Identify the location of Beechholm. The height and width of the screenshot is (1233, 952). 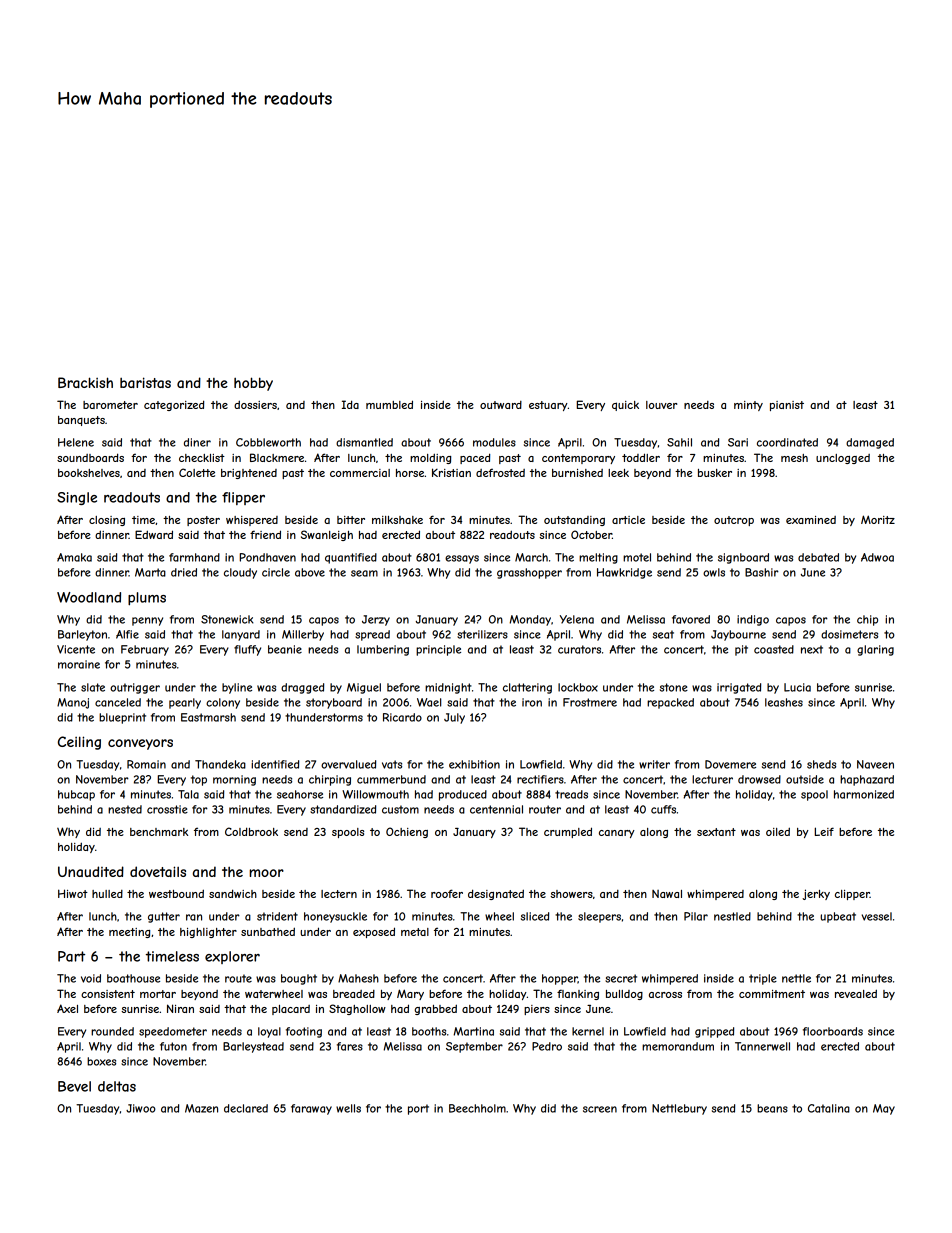
(477, 1108).
